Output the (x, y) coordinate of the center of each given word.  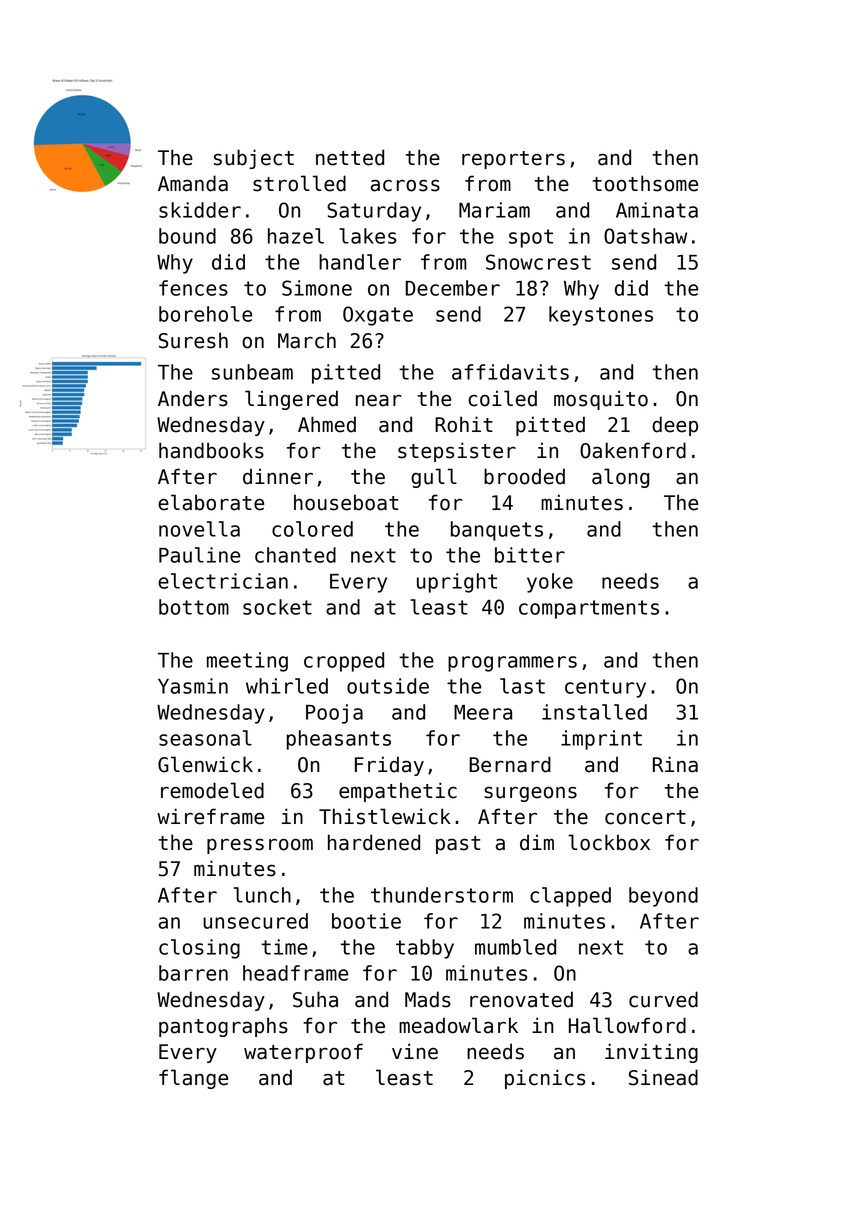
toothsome (645, 183)
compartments (589, 609)
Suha (315, 999)
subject (254, 159)
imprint (601, 740)
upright (457, 583)
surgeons (530, 794)
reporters (513, 160)
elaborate (211, 502)
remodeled (212, 790)
